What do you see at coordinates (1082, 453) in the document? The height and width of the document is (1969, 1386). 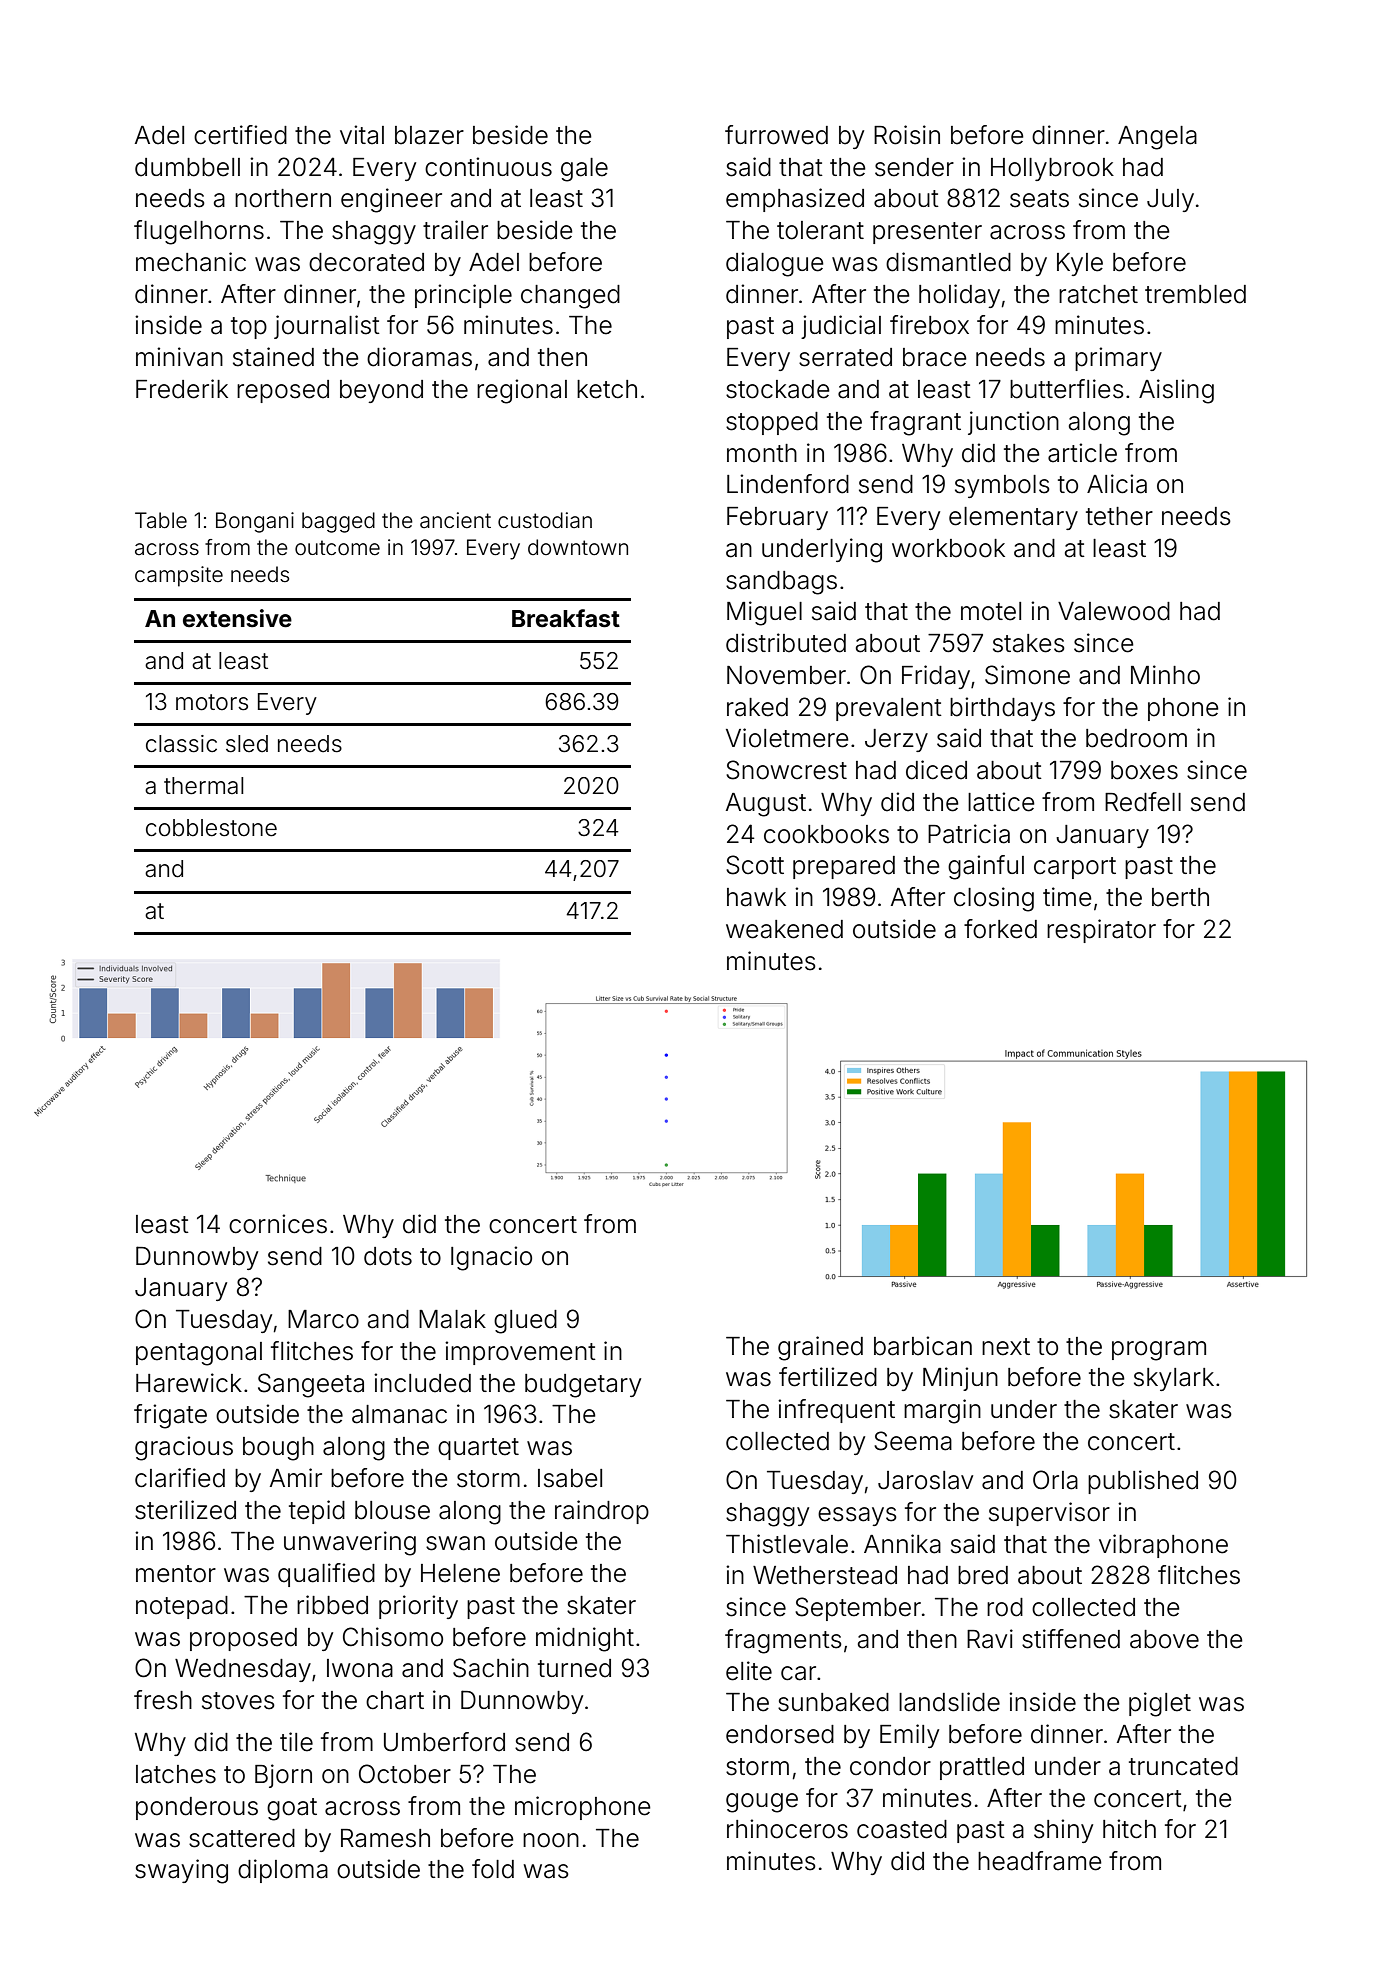 I see `article` at bounding box center [1082, 453].
